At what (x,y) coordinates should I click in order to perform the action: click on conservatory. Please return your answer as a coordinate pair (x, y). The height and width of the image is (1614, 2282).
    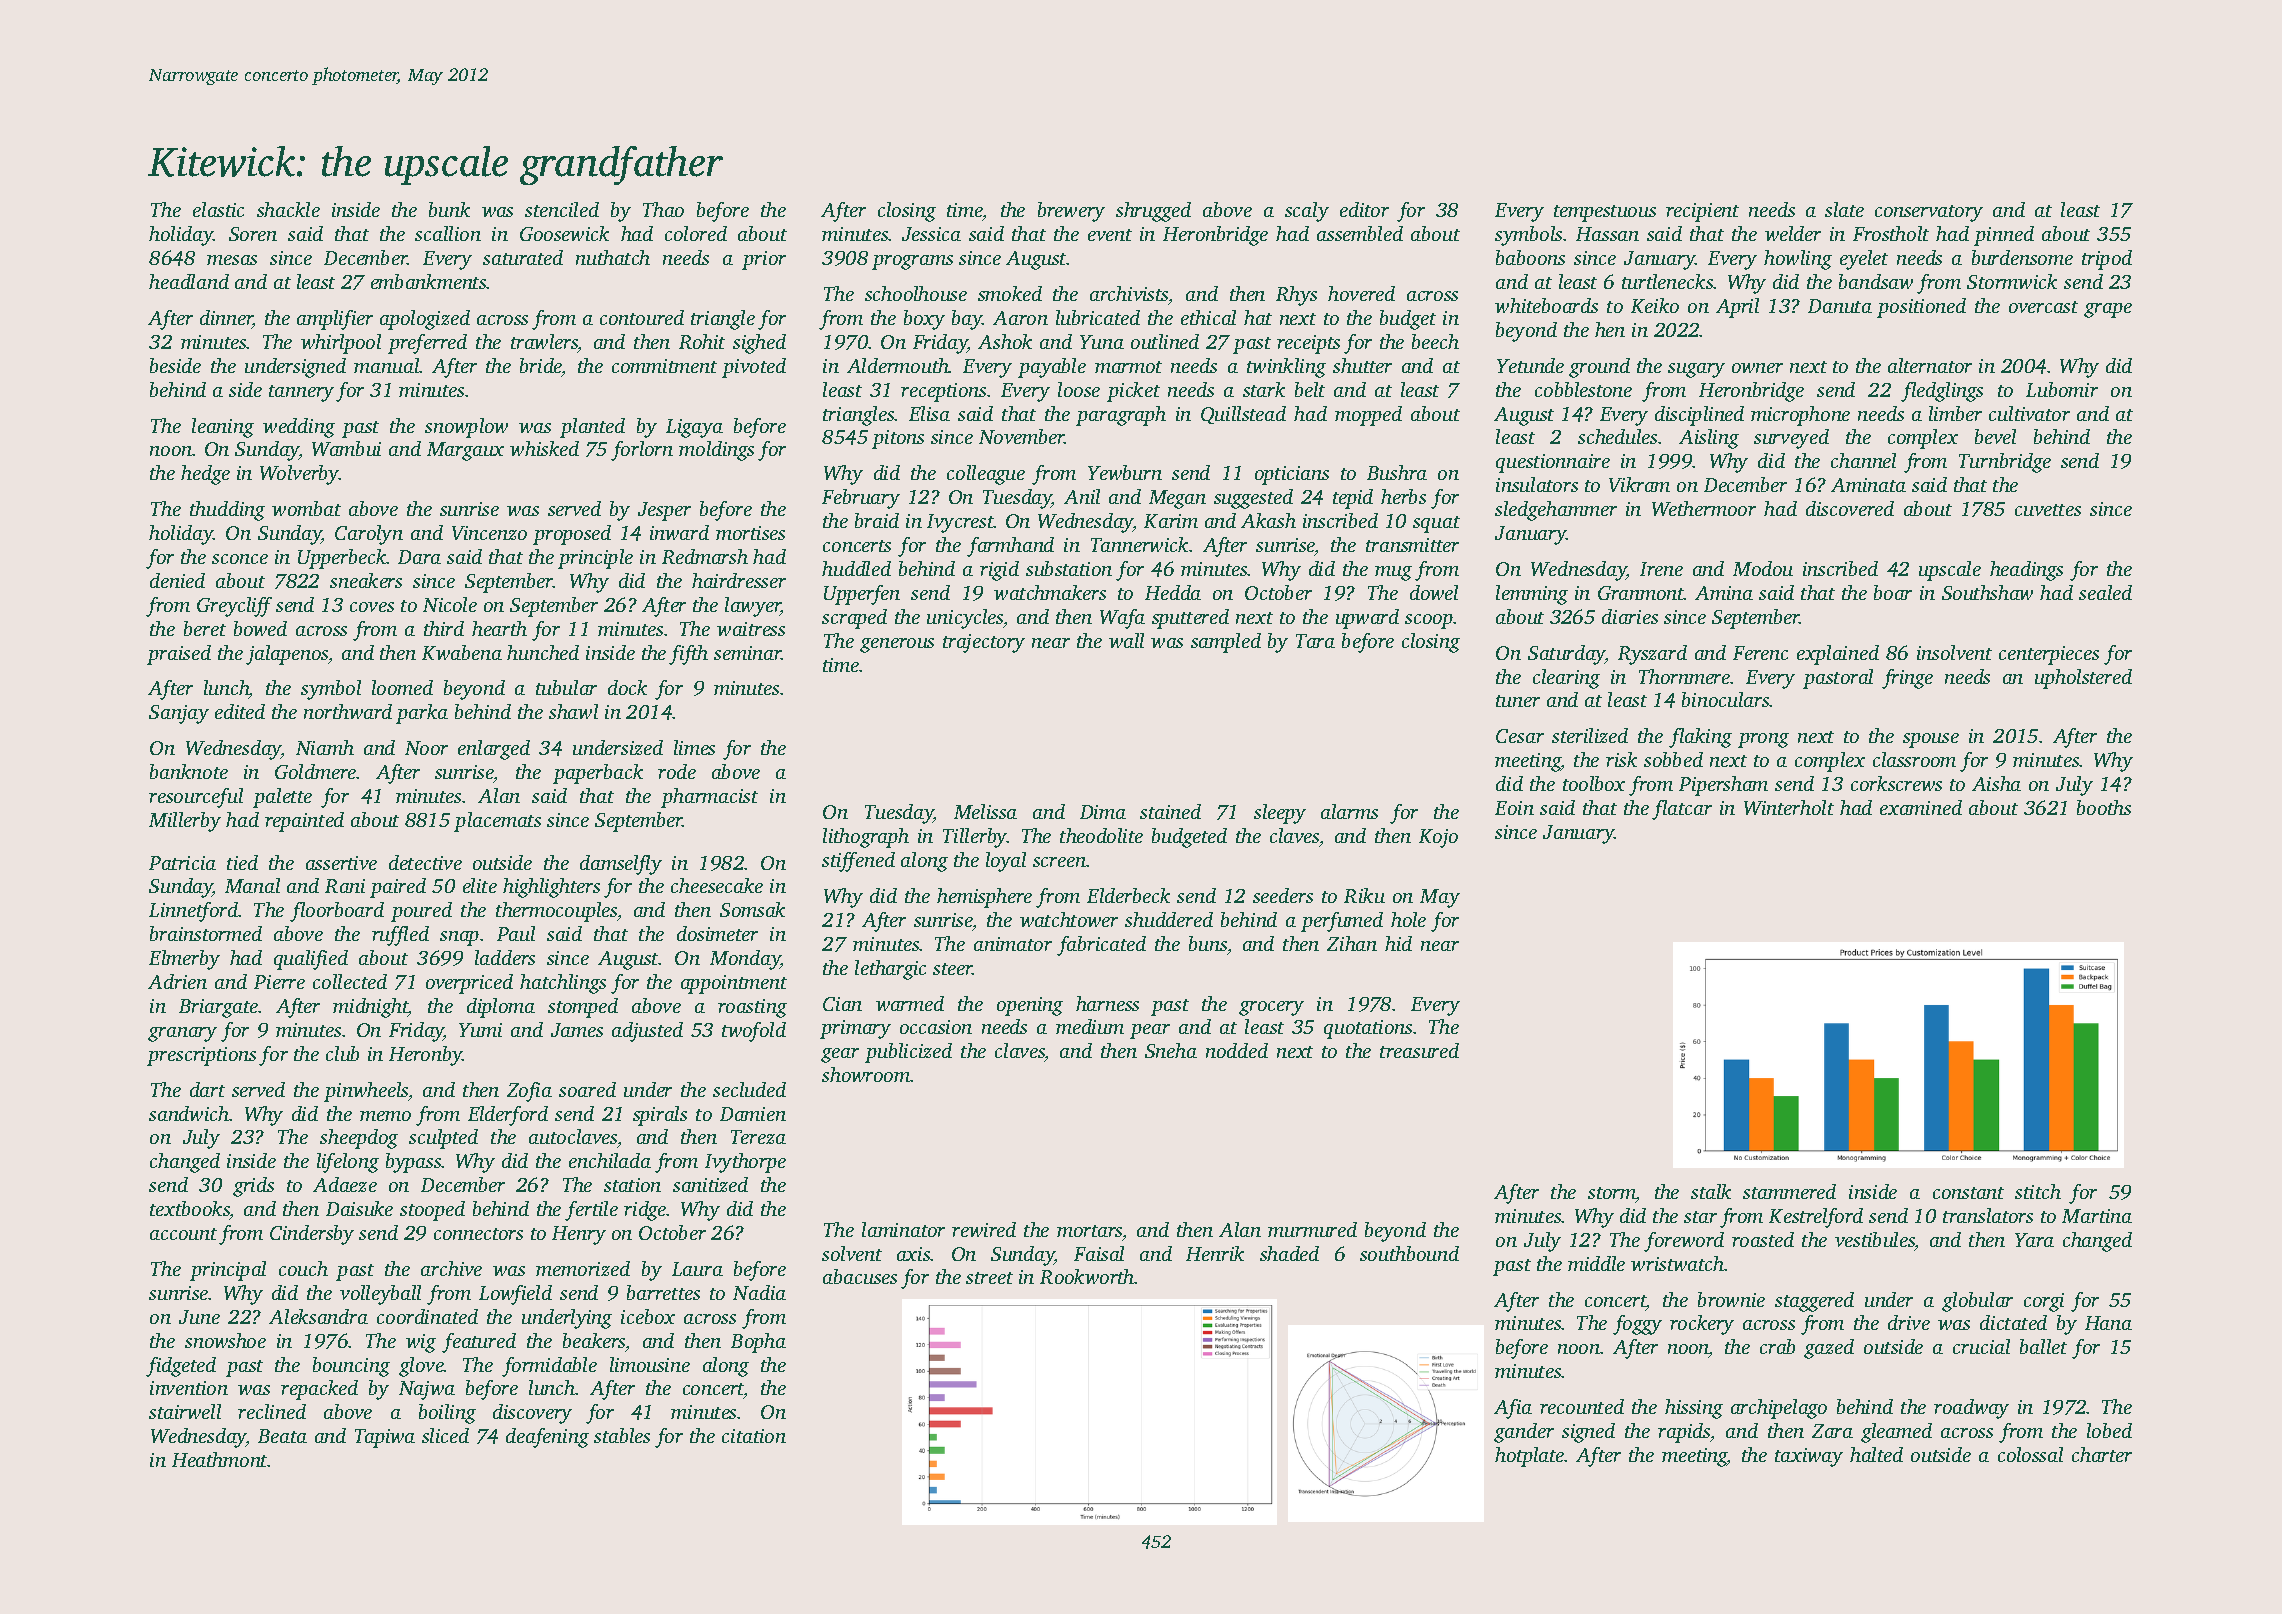
    Looking at the image, I should click on (1929, 213).
